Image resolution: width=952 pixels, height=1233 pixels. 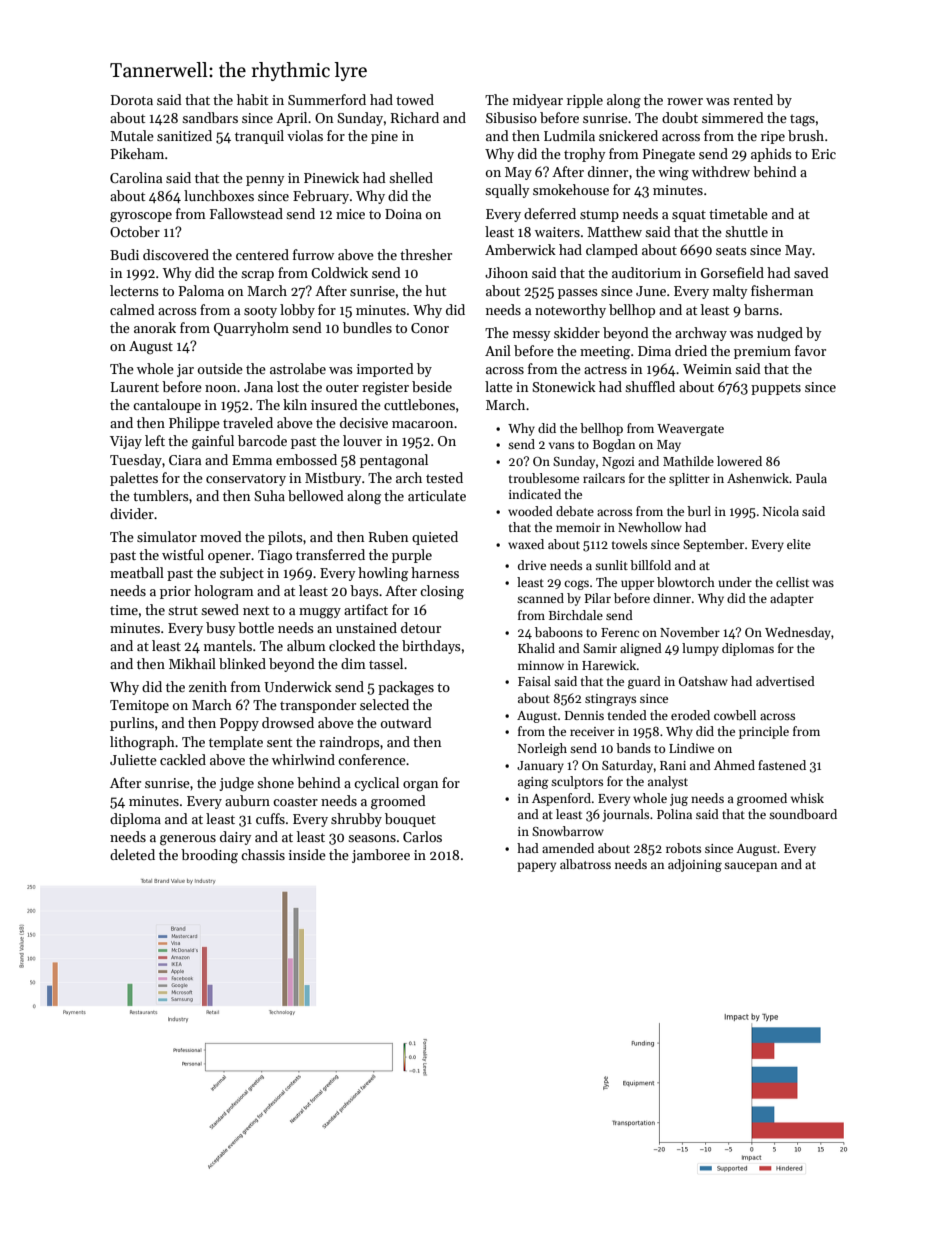 I want to click on amended, so click(x=568, y=848).
